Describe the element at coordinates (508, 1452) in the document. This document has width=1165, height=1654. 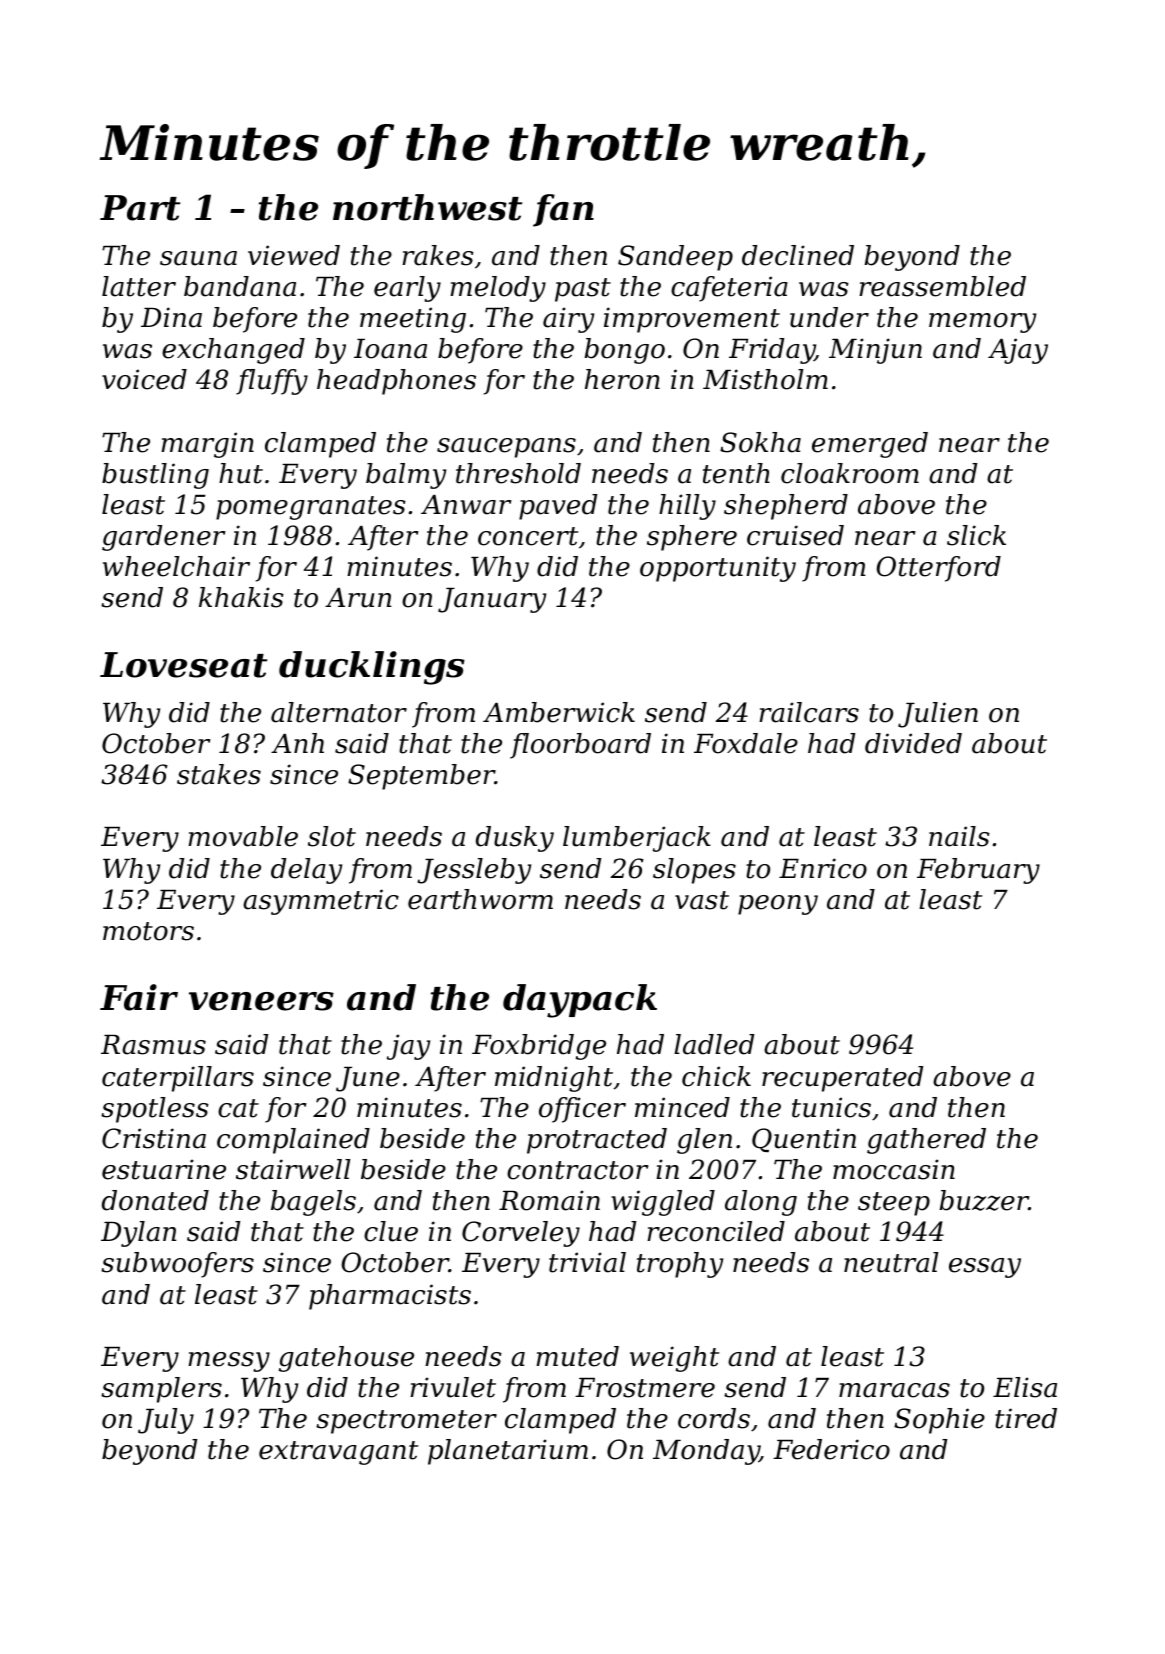
I see `planetarium` at that location.
